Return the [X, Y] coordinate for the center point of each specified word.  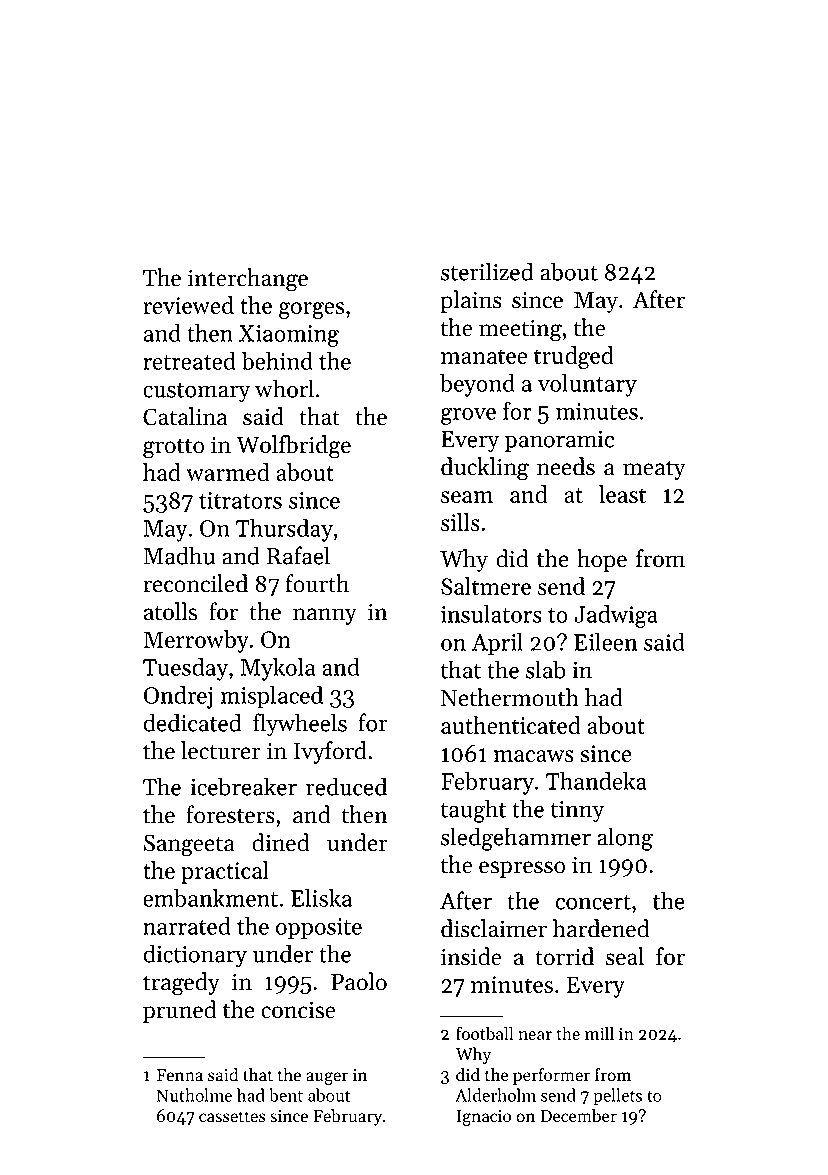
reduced [346, 786]
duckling [485, 469]
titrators [240, 500]
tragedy [181, 984]
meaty [654, 470]
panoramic [559, 441]
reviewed [188, 305]
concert [593, 902]
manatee [484, 356]
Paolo [359, 981]
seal [625, 956]
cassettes [232, 1117]
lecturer [221, 750]
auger [327, 1078]
